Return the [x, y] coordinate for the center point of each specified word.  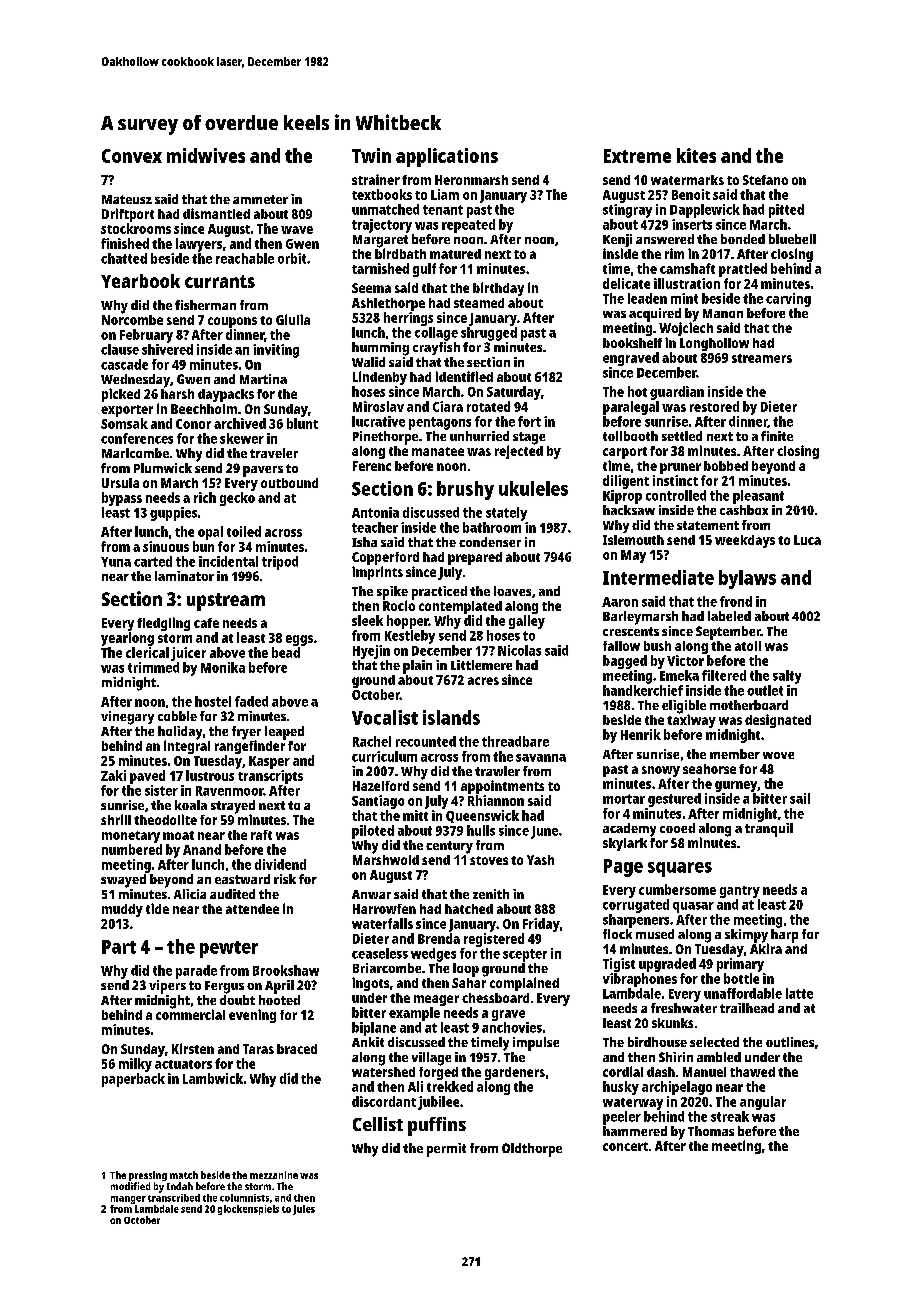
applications [447, 157]
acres [483, 681]
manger [128, 1200]
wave [297, 230]
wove [778, 755]
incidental [228, 561]
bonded [743, 239]
